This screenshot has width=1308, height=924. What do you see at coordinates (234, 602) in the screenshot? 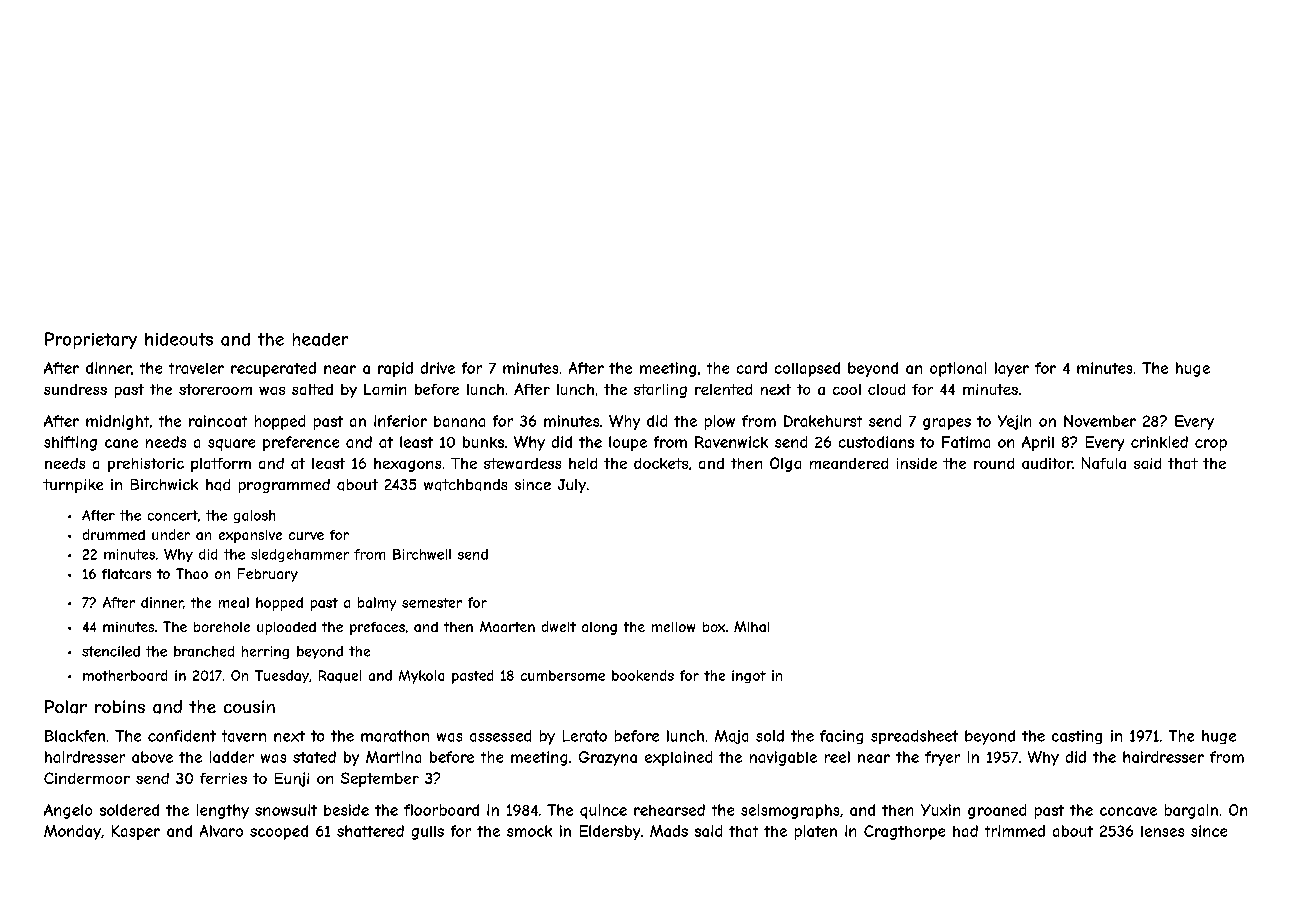
I see `meal` at bounding box center [234, 602].
